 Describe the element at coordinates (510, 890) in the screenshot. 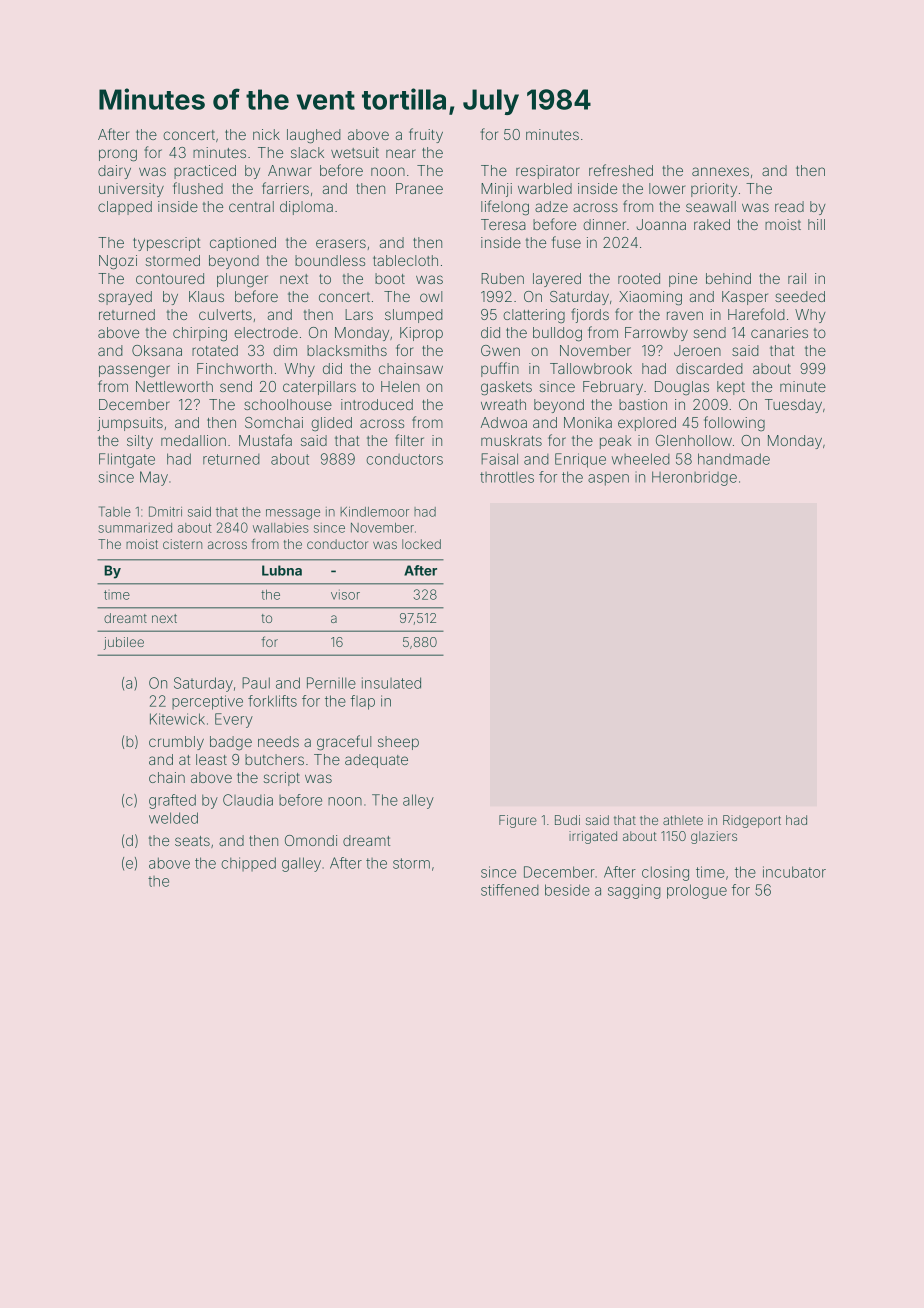

I see `stiffened` at that location.
